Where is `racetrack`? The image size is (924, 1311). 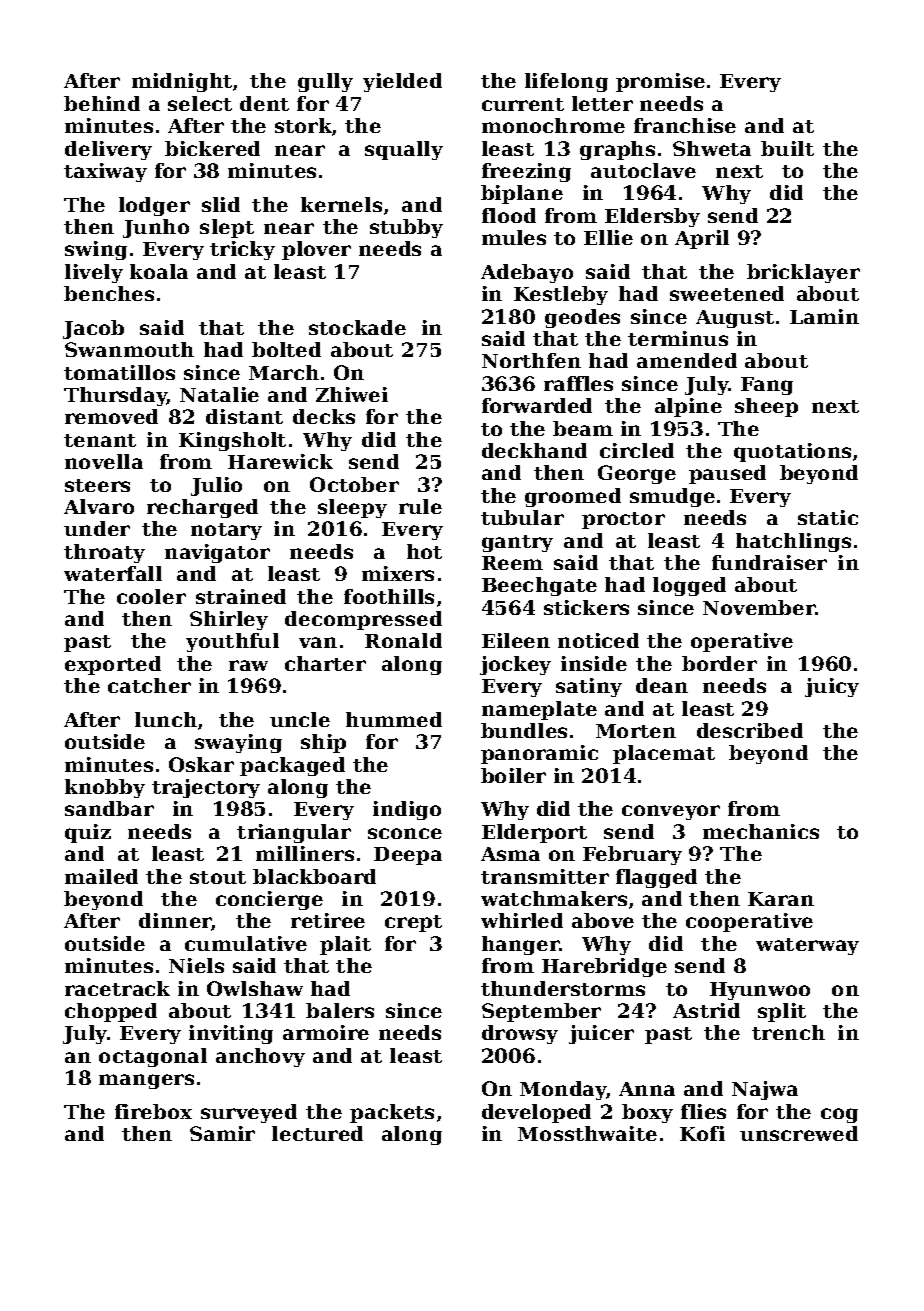
racetrack is located at coordinates (117, 988).
